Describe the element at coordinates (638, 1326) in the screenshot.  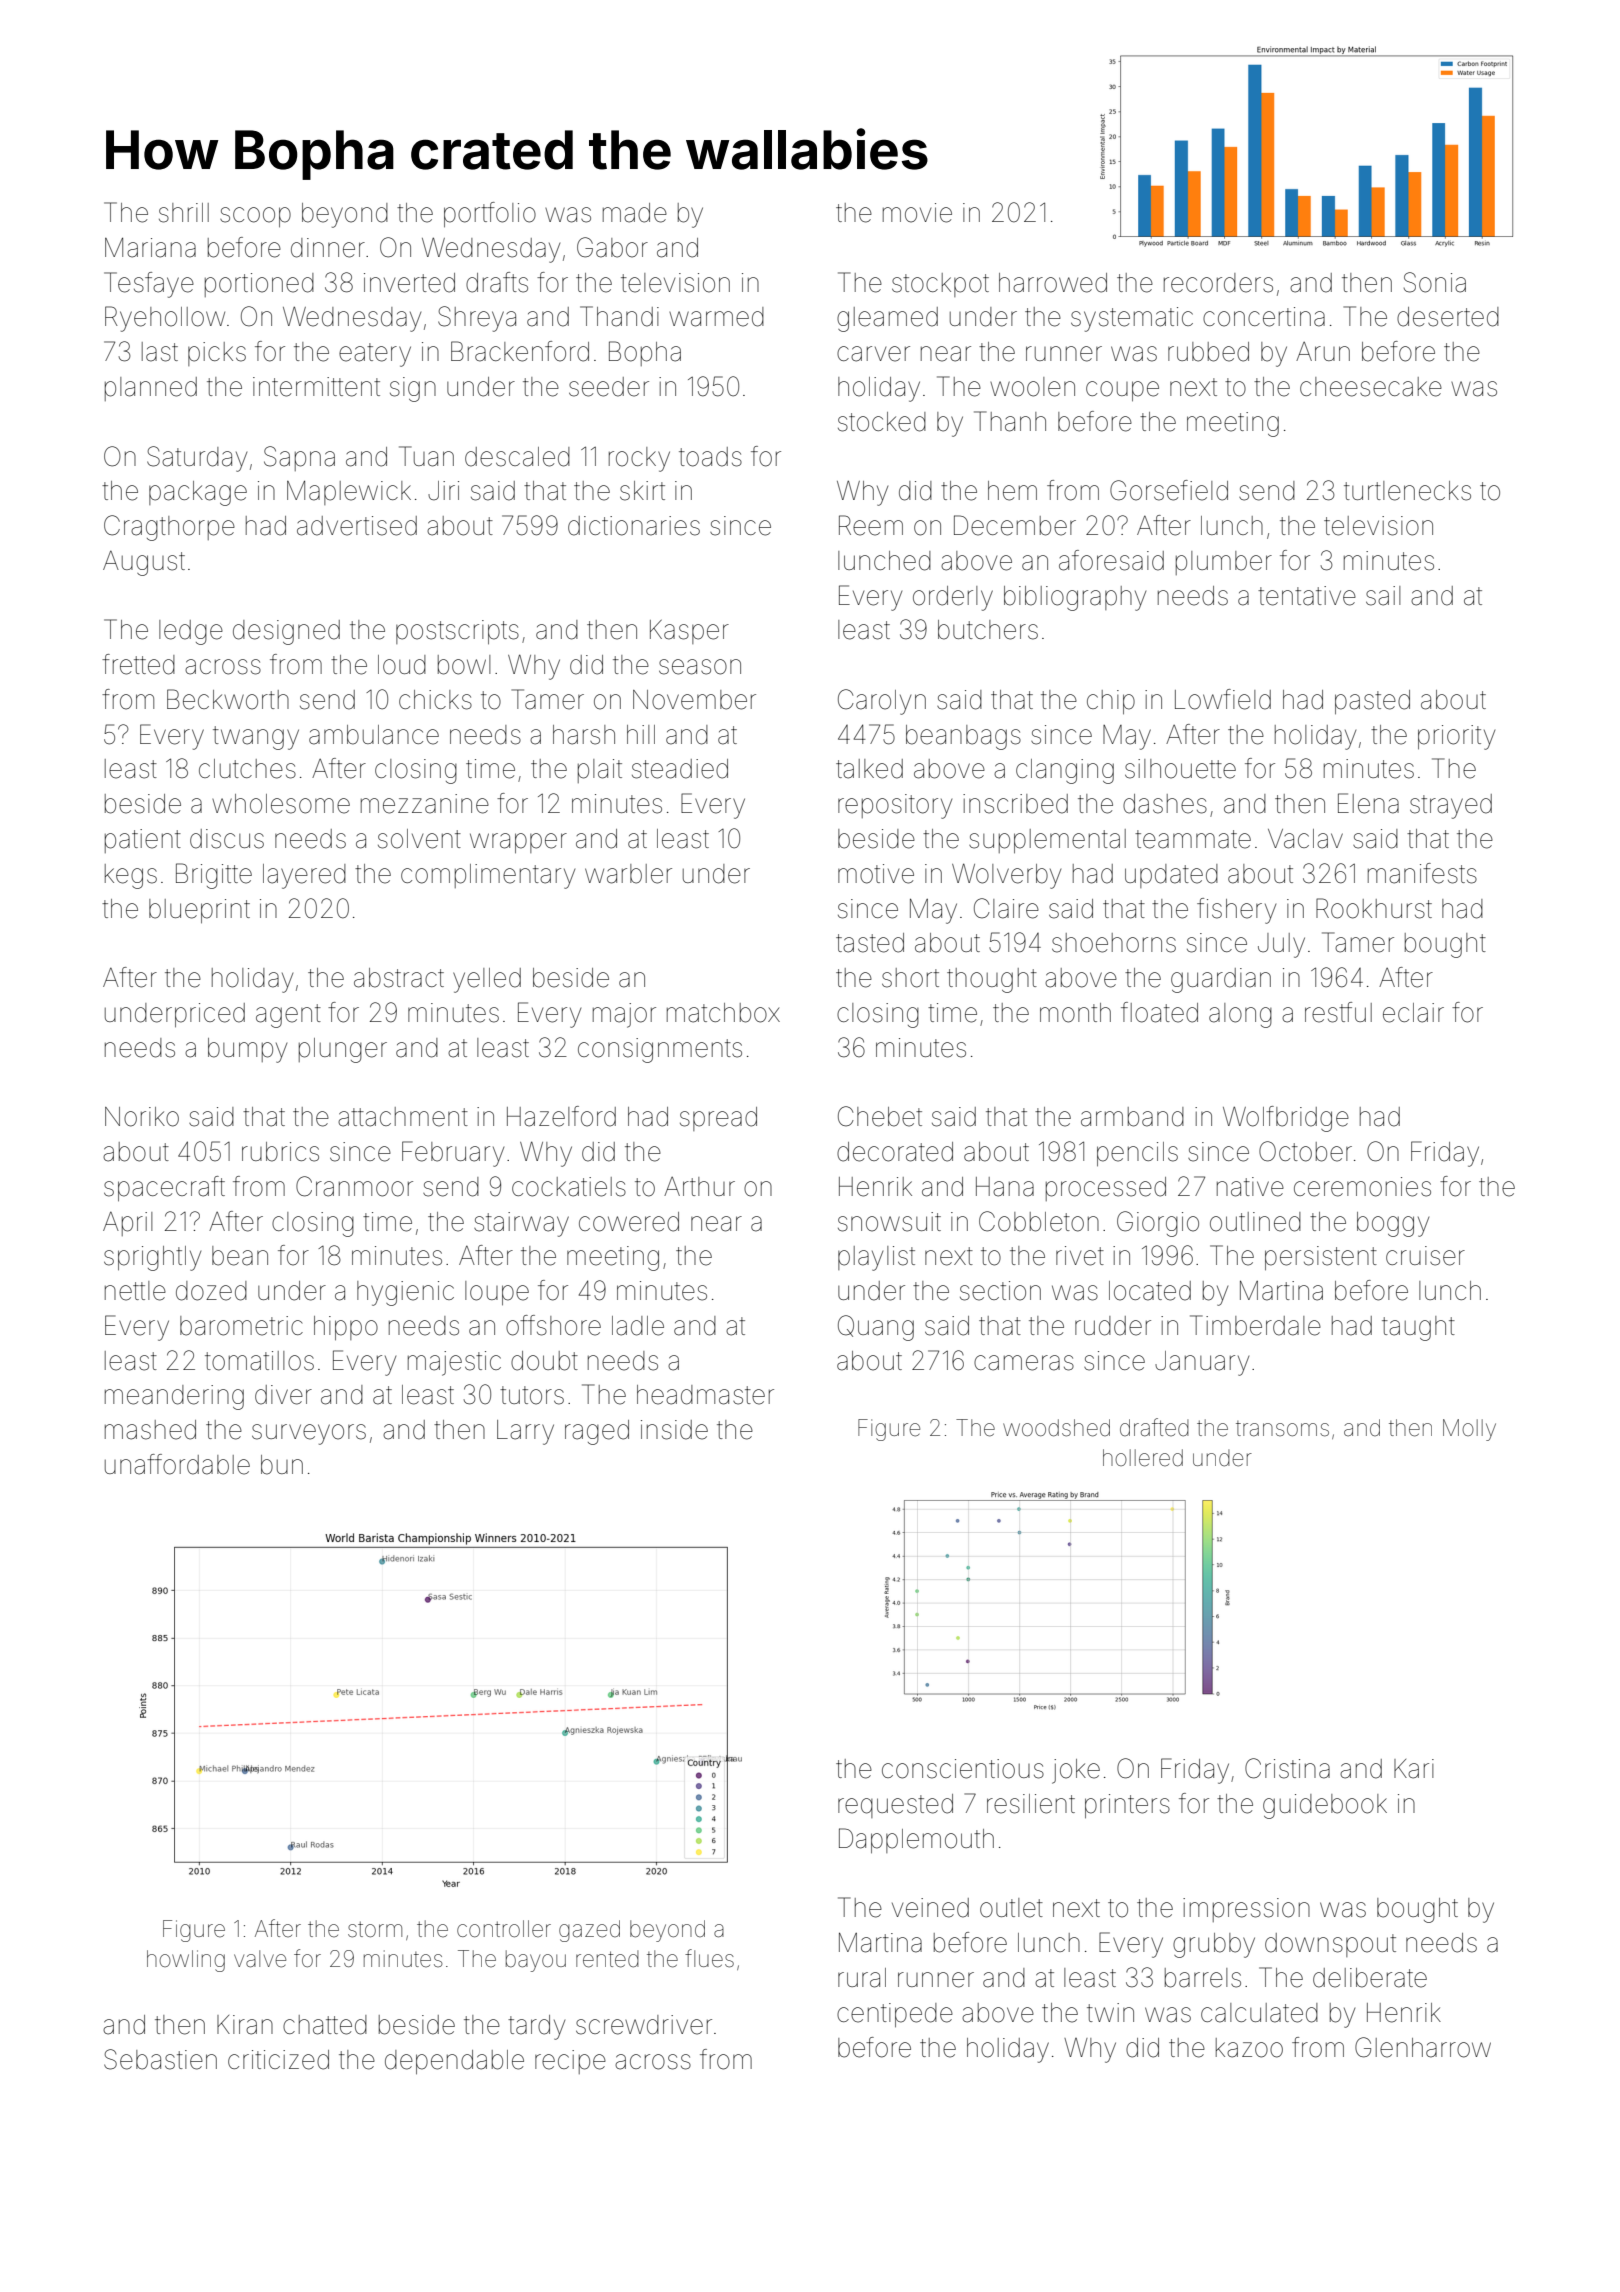
I see `ladle` at that location.
